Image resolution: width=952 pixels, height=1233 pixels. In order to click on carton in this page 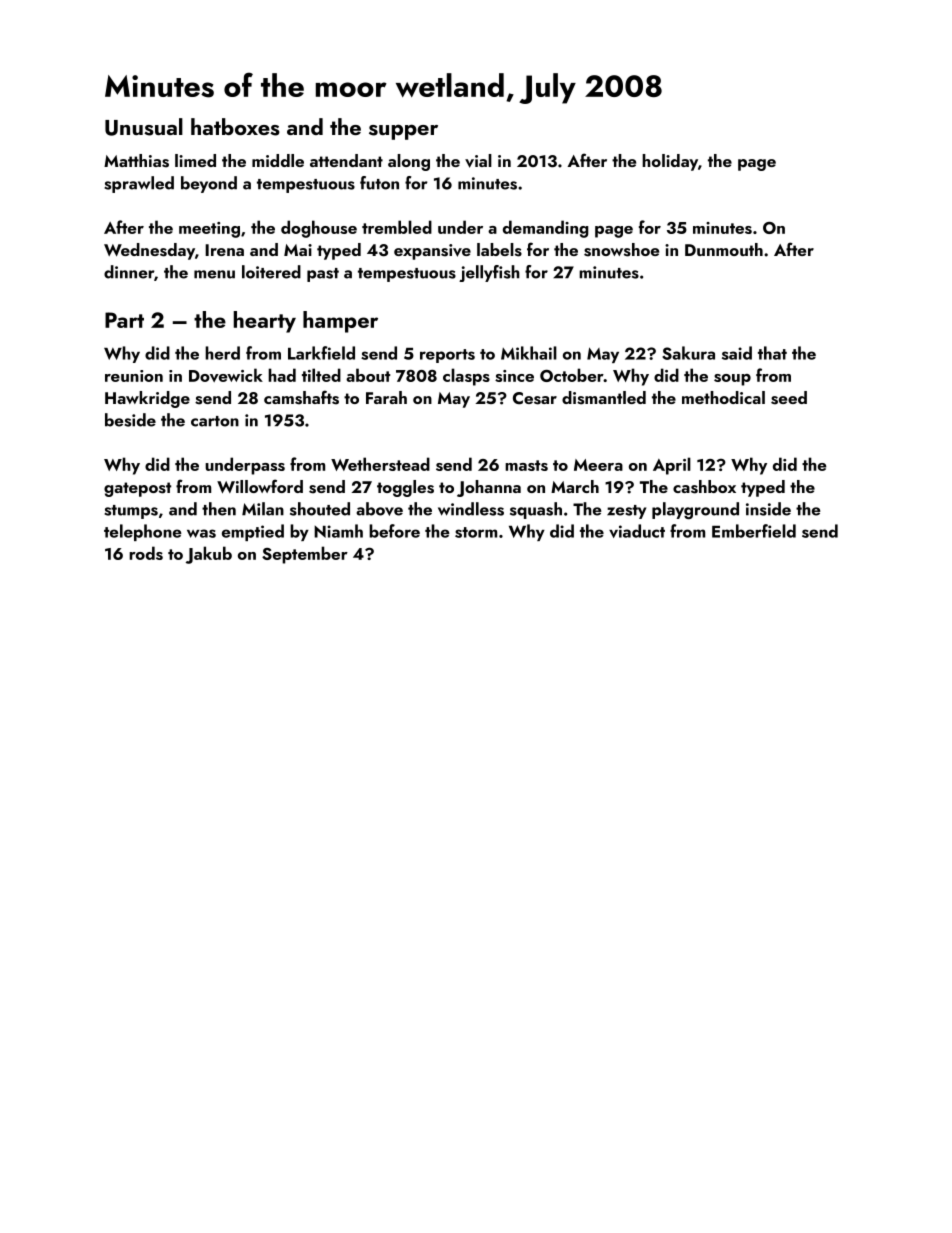, I will do `click(215, 421)`.
